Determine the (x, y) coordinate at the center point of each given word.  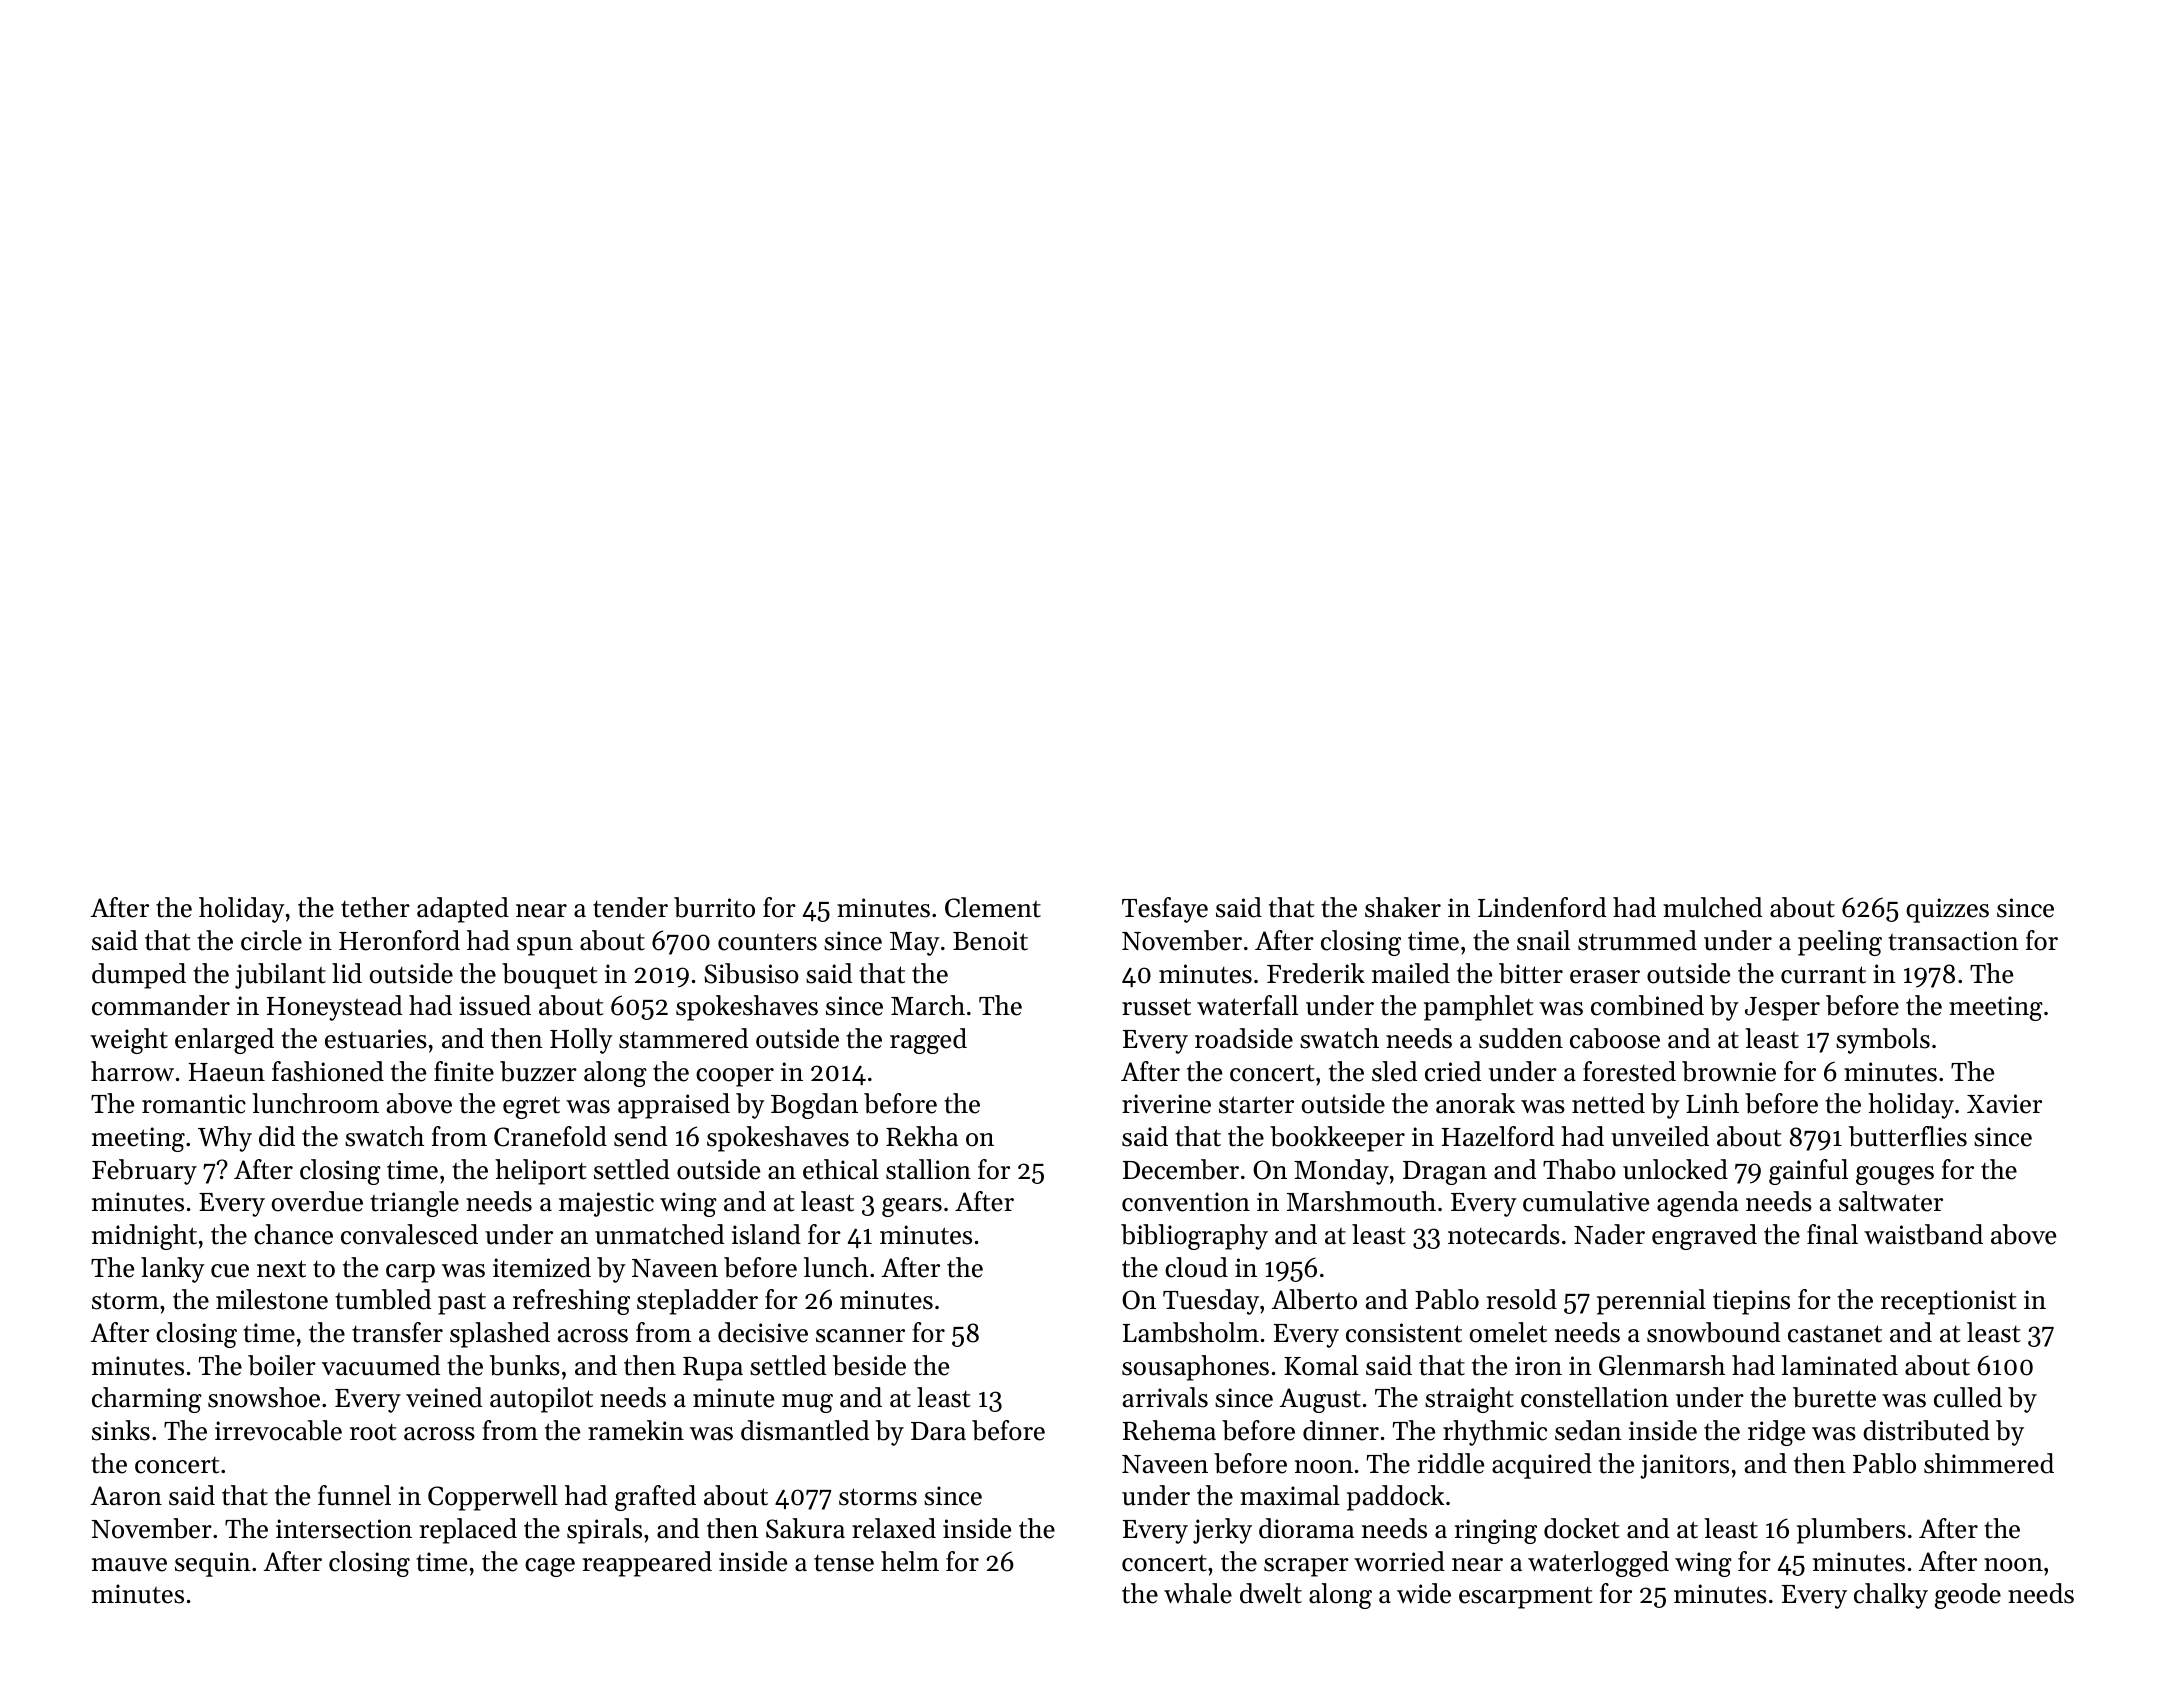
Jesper (1782, 1009)
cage (550, 1567)
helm (910, 1561)
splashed (500, 1335)
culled (1968, 1397)
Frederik (1316, 973)
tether (375, 907)
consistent (1404, 1333)
